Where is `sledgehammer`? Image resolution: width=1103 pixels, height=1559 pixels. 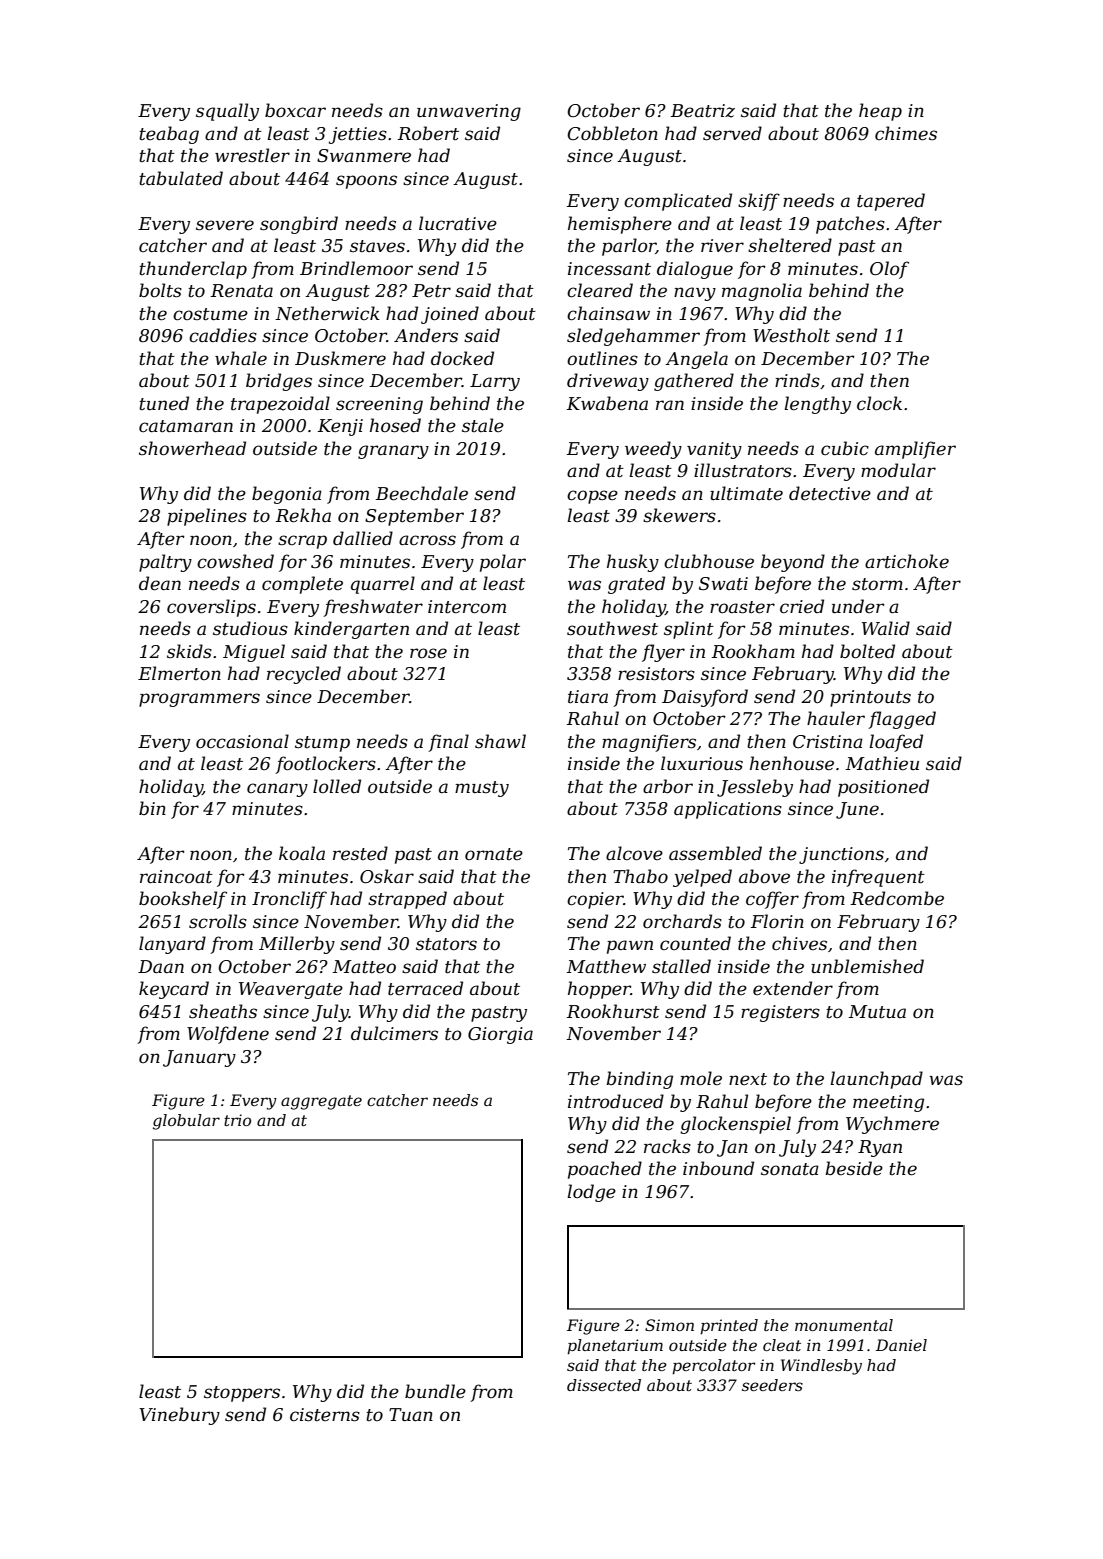 sledgehammer is located at coordinates (633, 337).
